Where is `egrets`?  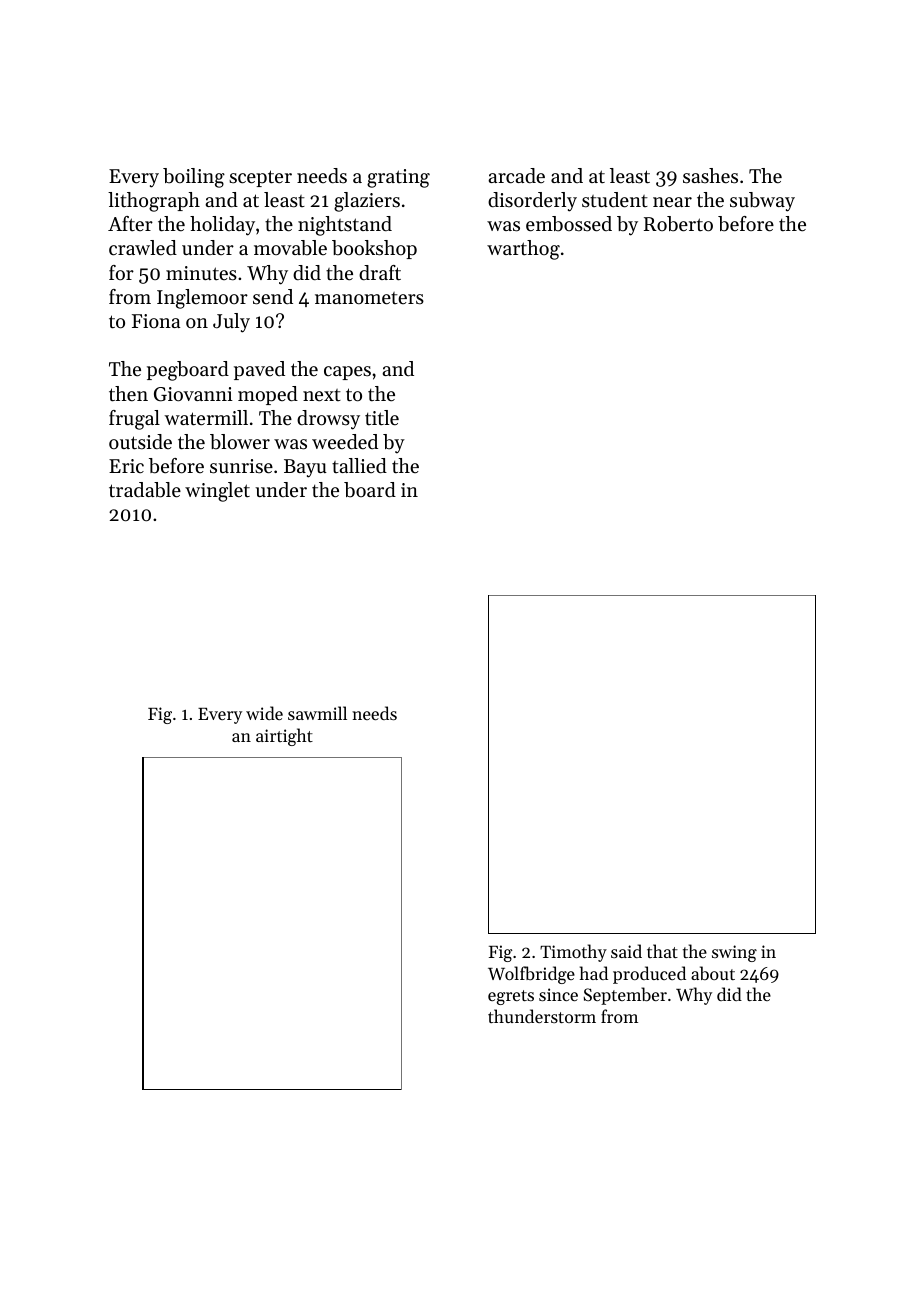
egrets is located at coordinates (511, 997).
